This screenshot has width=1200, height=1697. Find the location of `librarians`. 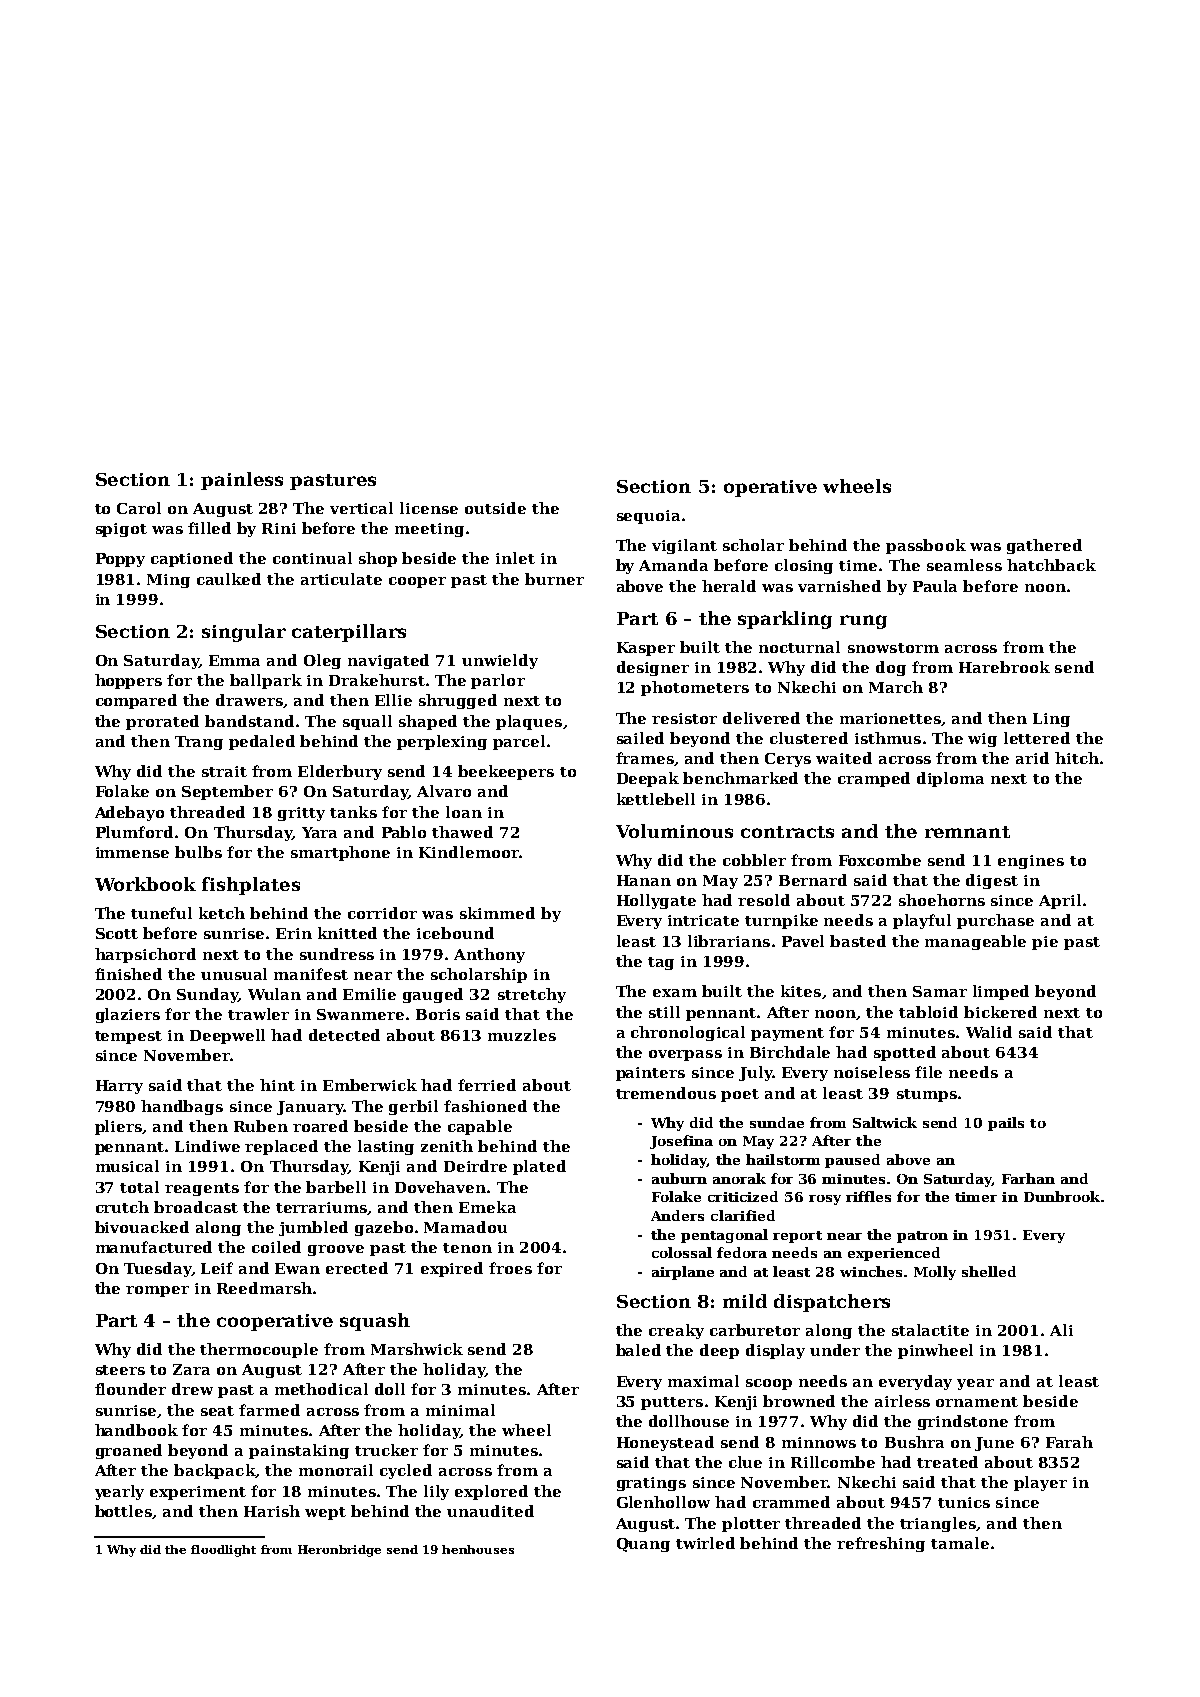

librarians is located at coordinates (729, 941).
